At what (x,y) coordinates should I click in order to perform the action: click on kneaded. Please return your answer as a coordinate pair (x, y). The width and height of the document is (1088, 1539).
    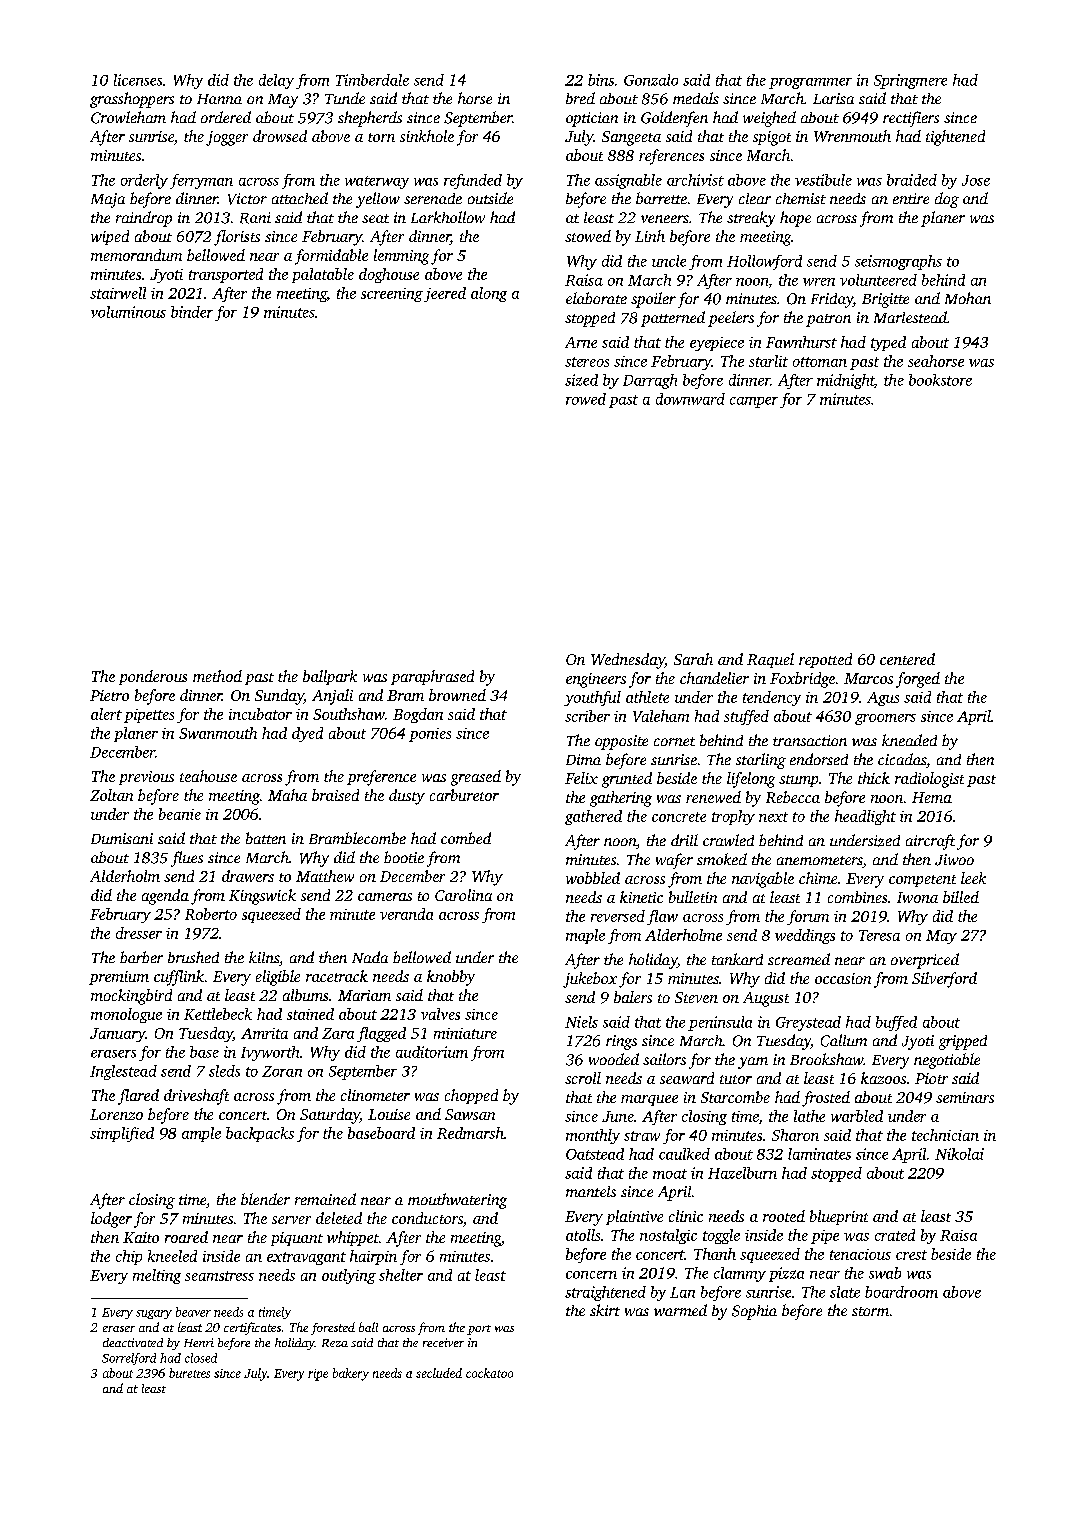
    Looking at the image, I should click on (909, 740).
